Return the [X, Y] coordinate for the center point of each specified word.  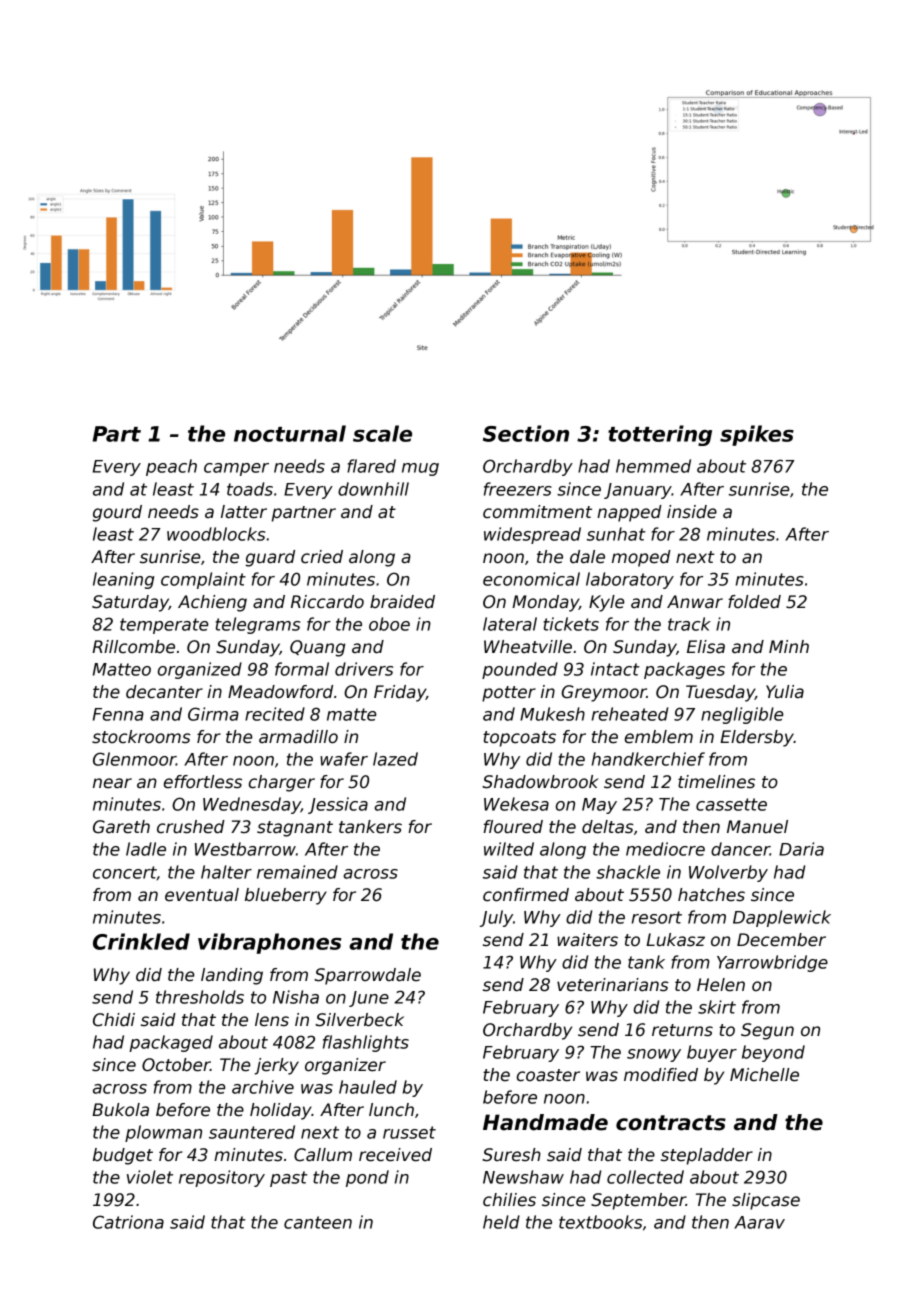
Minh [789, 646]
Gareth [121, 827]
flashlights [366, 1043]
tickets [571, 624]
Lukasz [675, 940]
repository [222, 1178]
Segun [767, 1031]
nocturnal [290, 433]
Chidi [114, 1020]
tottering [660, 435]
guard [270, 558]
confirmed [526, 895]
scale [382, 433]
